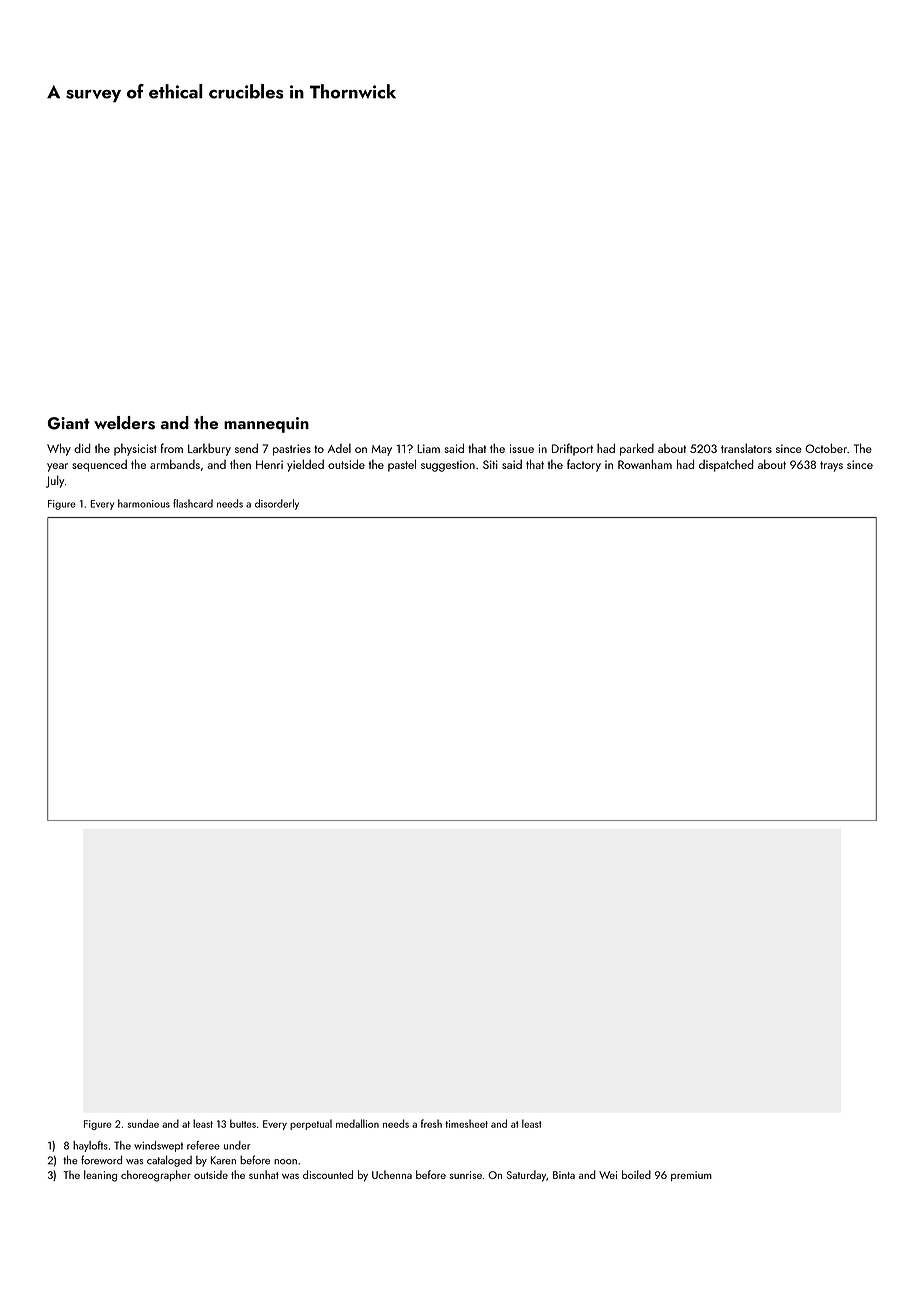  I want to click on flashcard, so click(193, 503).
